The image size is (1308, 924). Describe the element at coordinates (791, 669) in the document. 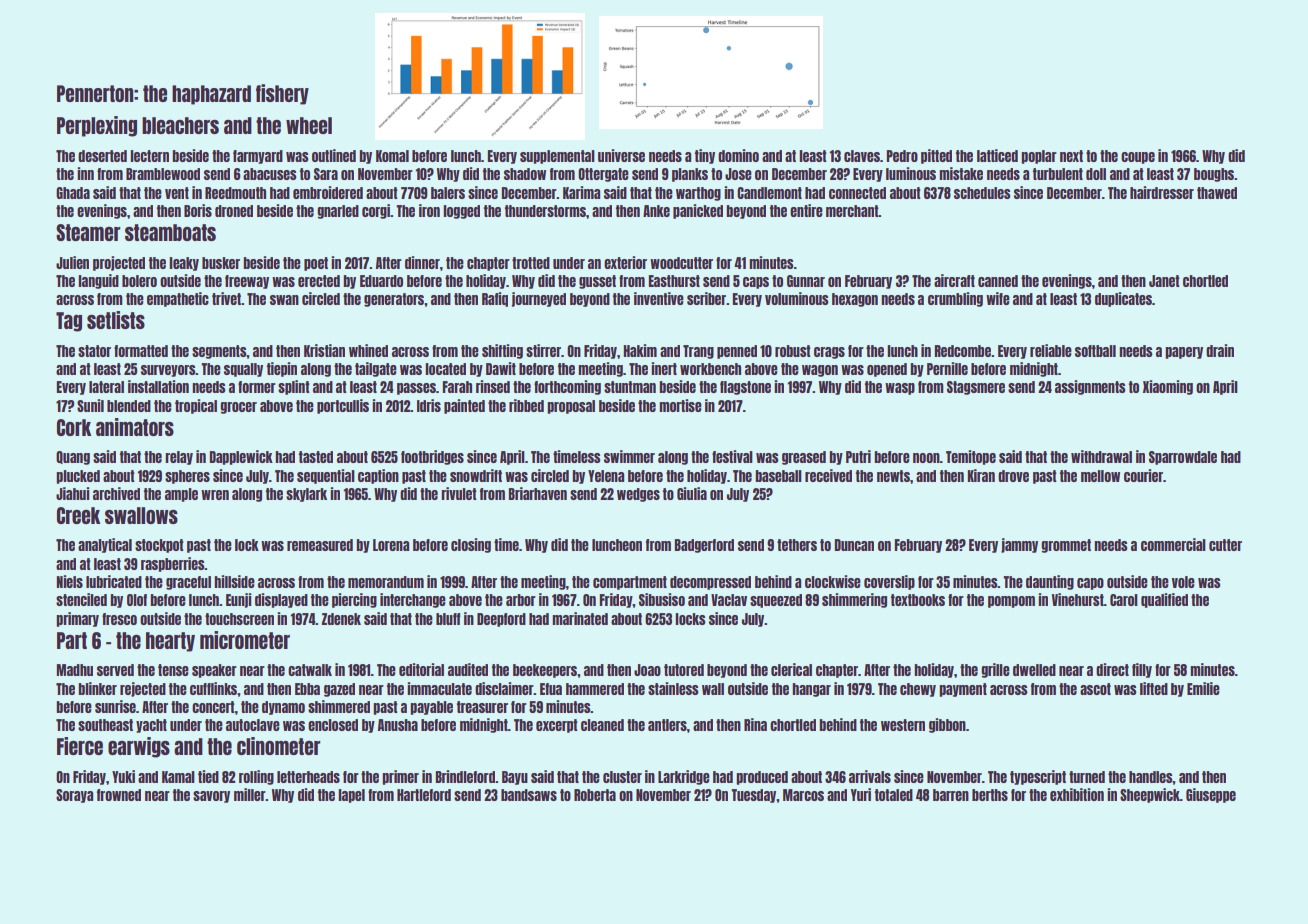

I see `clerical` at that location.
